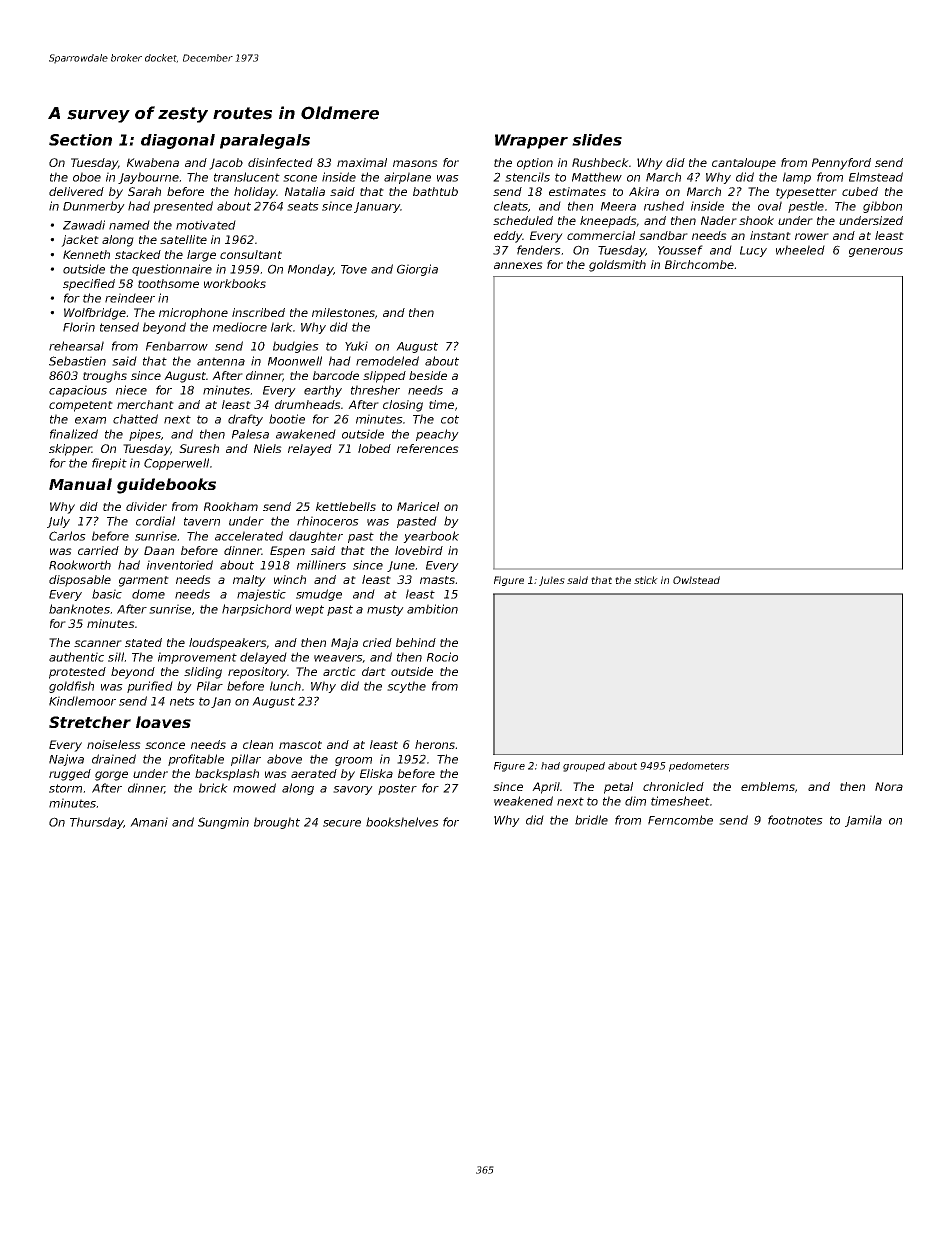 Image resolution: width=952 pixels, height=1233 pixels. I want to click on brought, so click(277, 823).
